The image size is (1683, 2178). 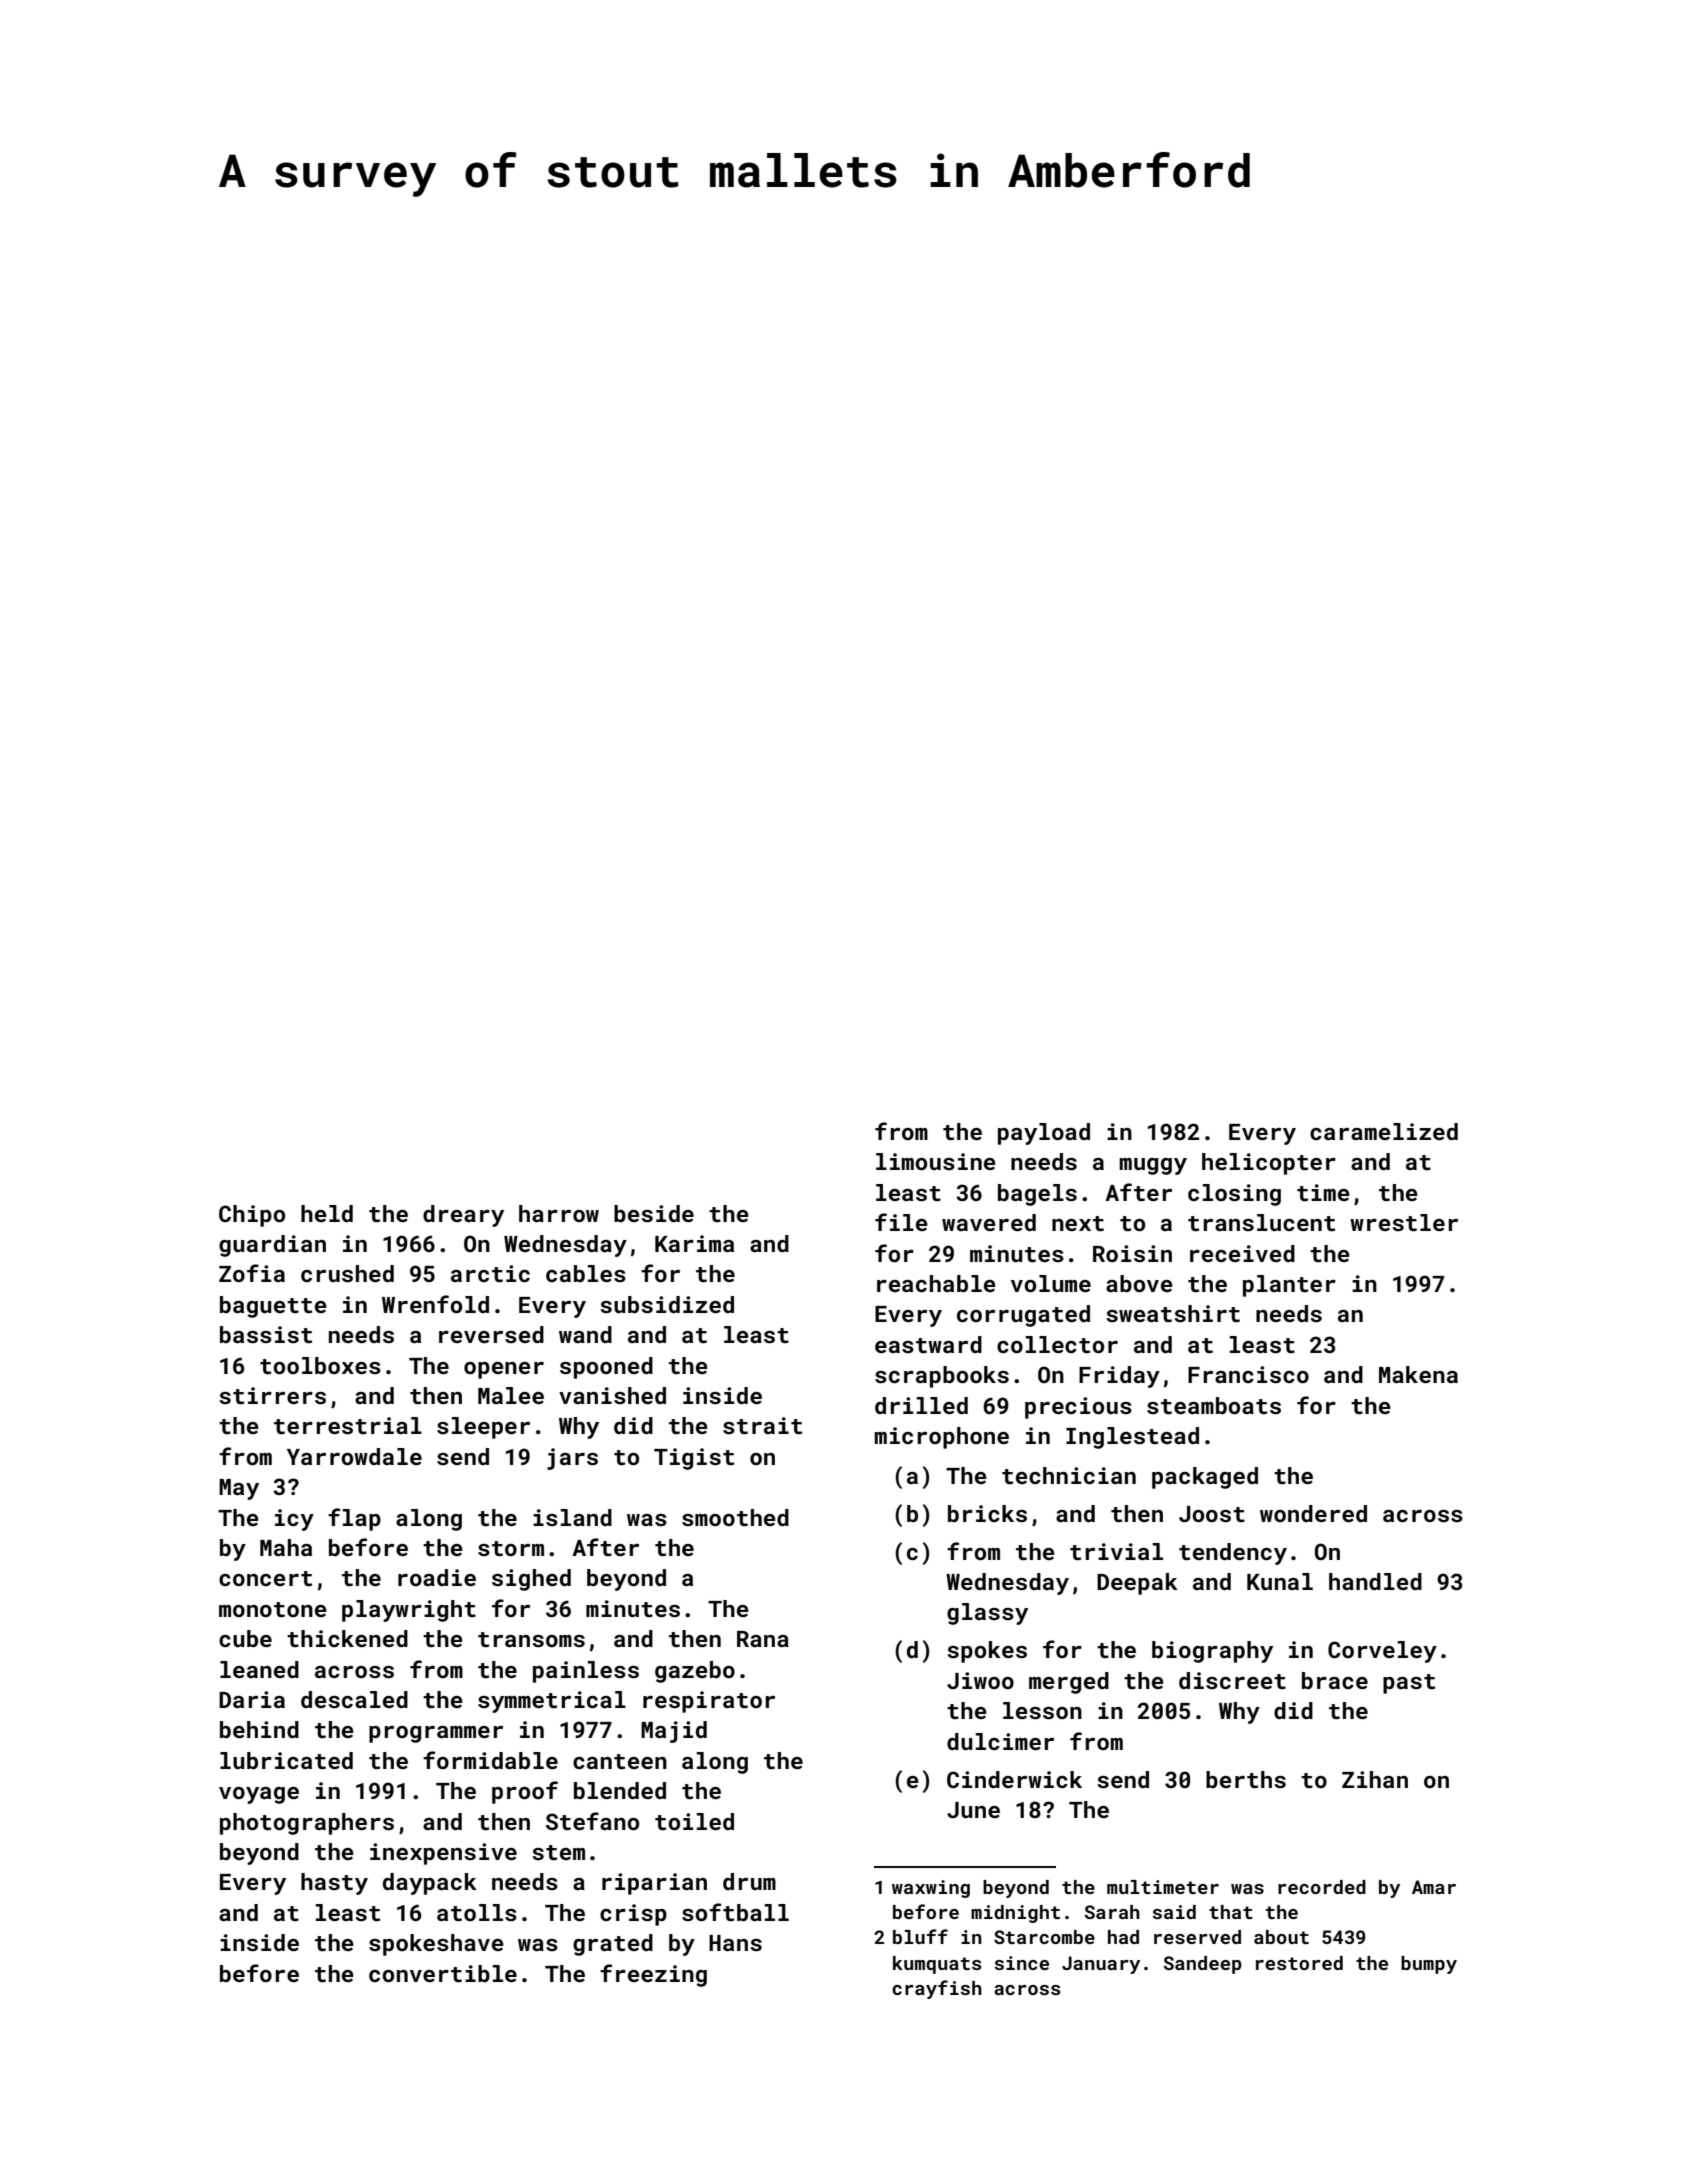 What do you see at coordinates (1044, 1134) in the image?
I see `payload` at bounding box center [1044, 1134].
